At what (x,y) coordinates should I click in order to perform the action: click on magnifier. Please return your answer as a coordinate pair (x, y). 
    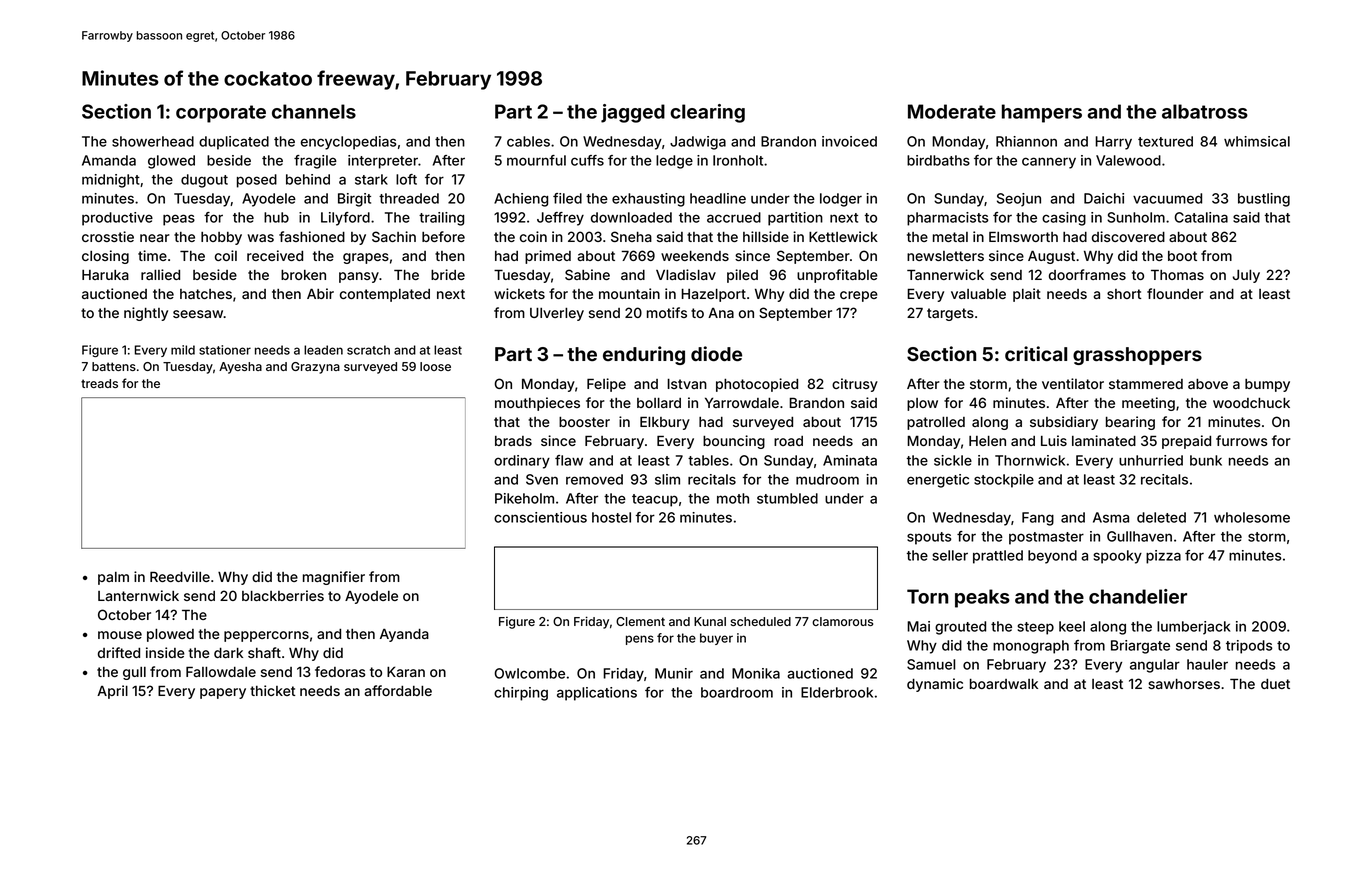
    Looking at the image, I should click on (334, 578).
